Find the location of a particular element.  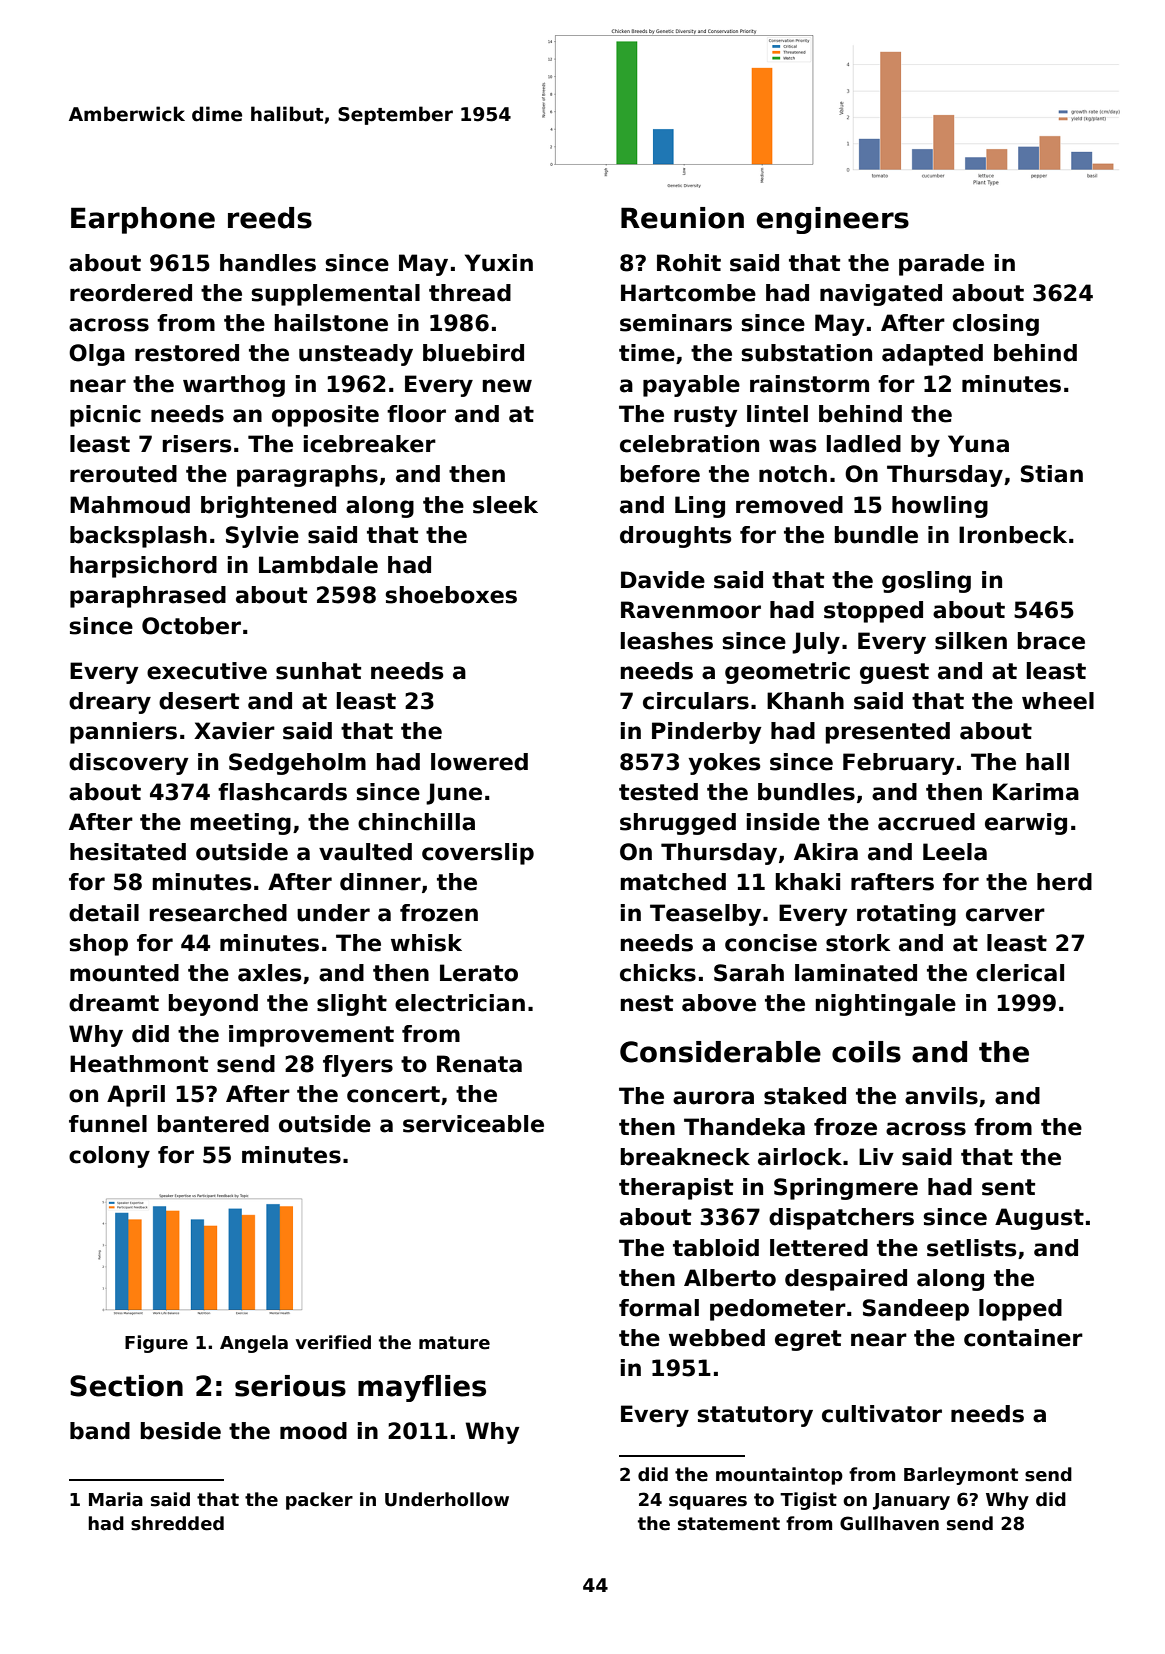

statement is located at coordinates (729, 1524).
